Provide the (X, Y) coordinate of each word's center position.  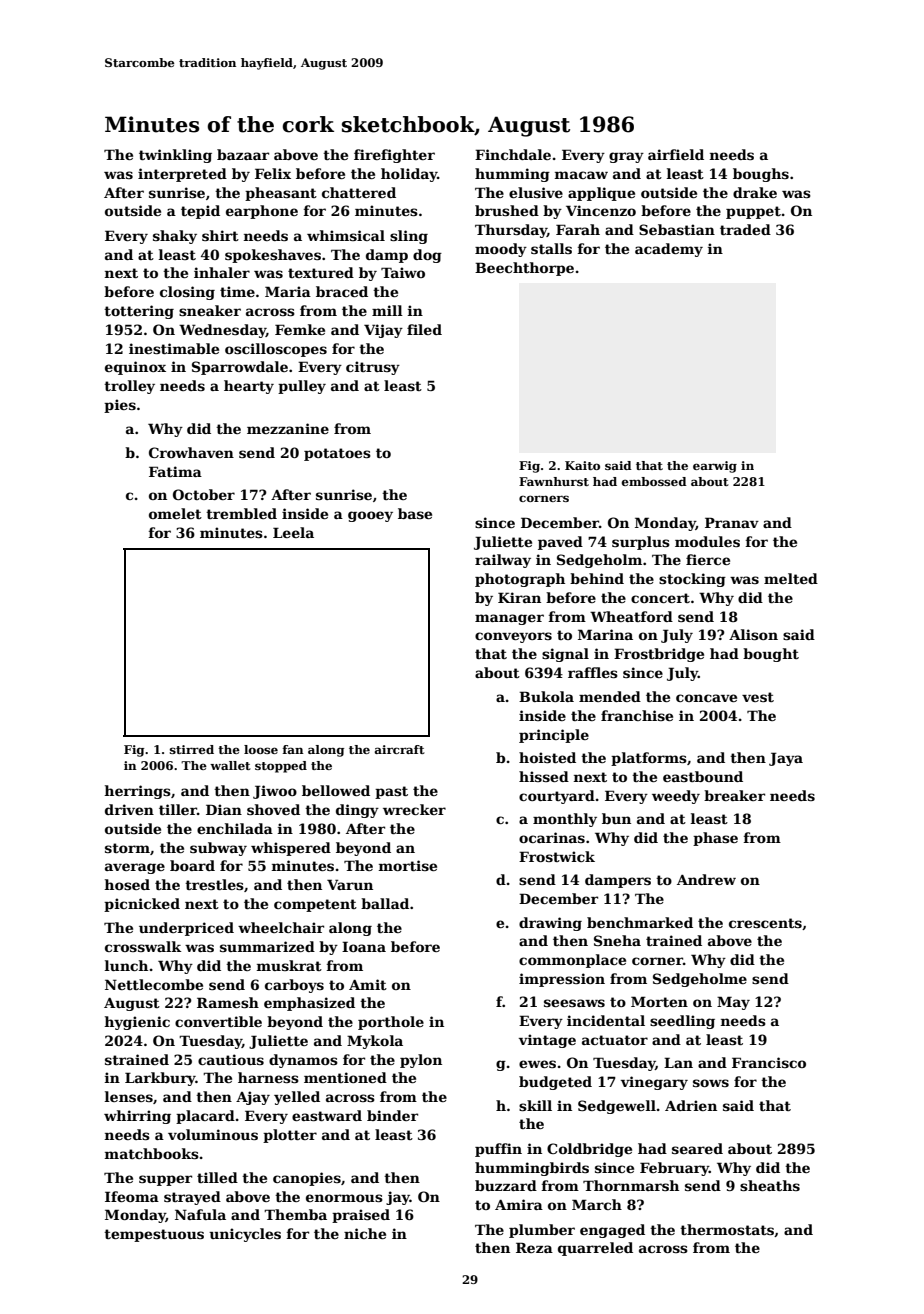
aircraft (400, 749)
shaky (175, 237)
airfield (676, 154)
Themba (295, 1214)
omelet (175, 513)
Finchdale (513, 154)
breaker (734, 795)
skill (535, 1105)
